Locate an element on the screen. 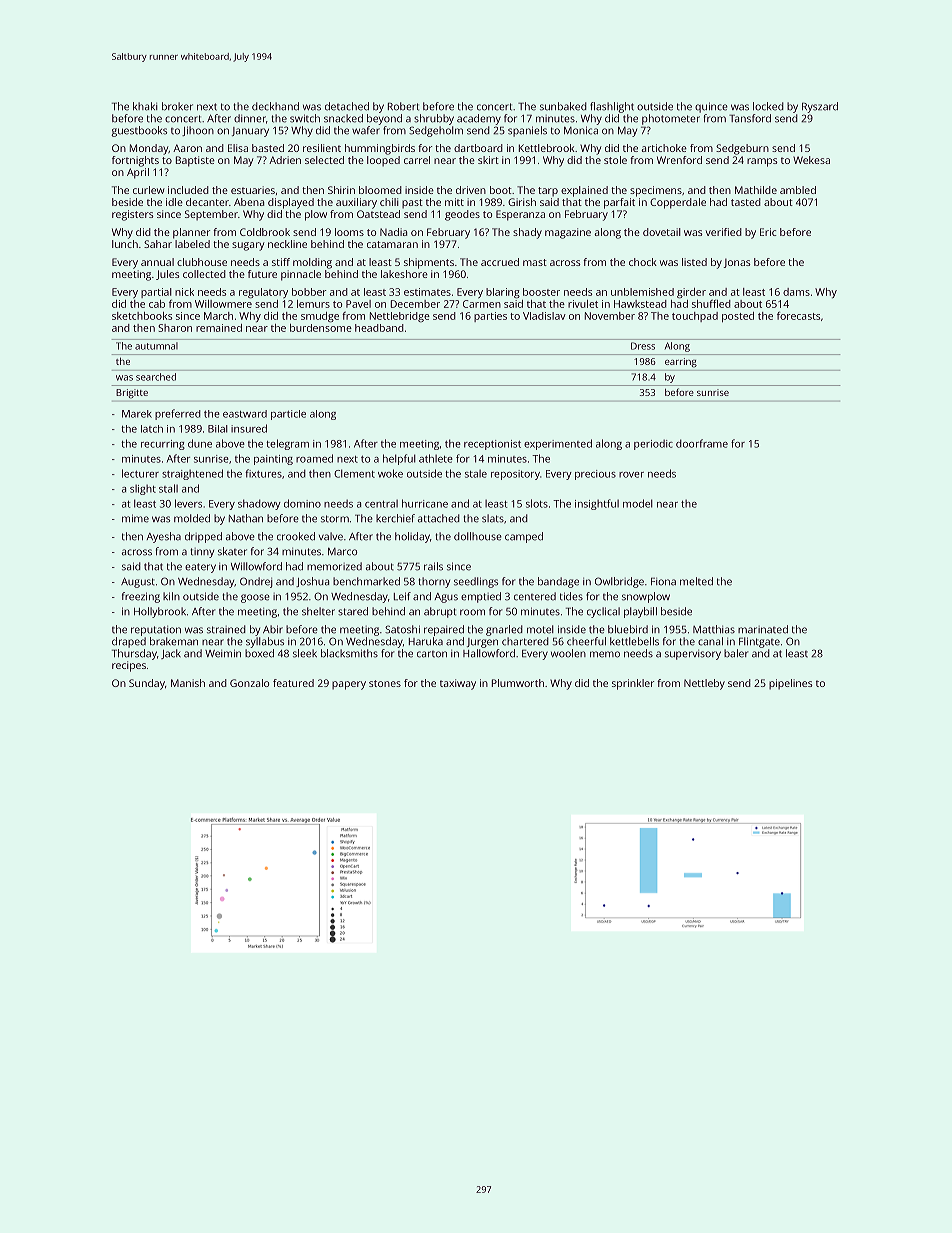 This screenshot has height=1233, width=952. camped is located at coordinates (524, 537).
